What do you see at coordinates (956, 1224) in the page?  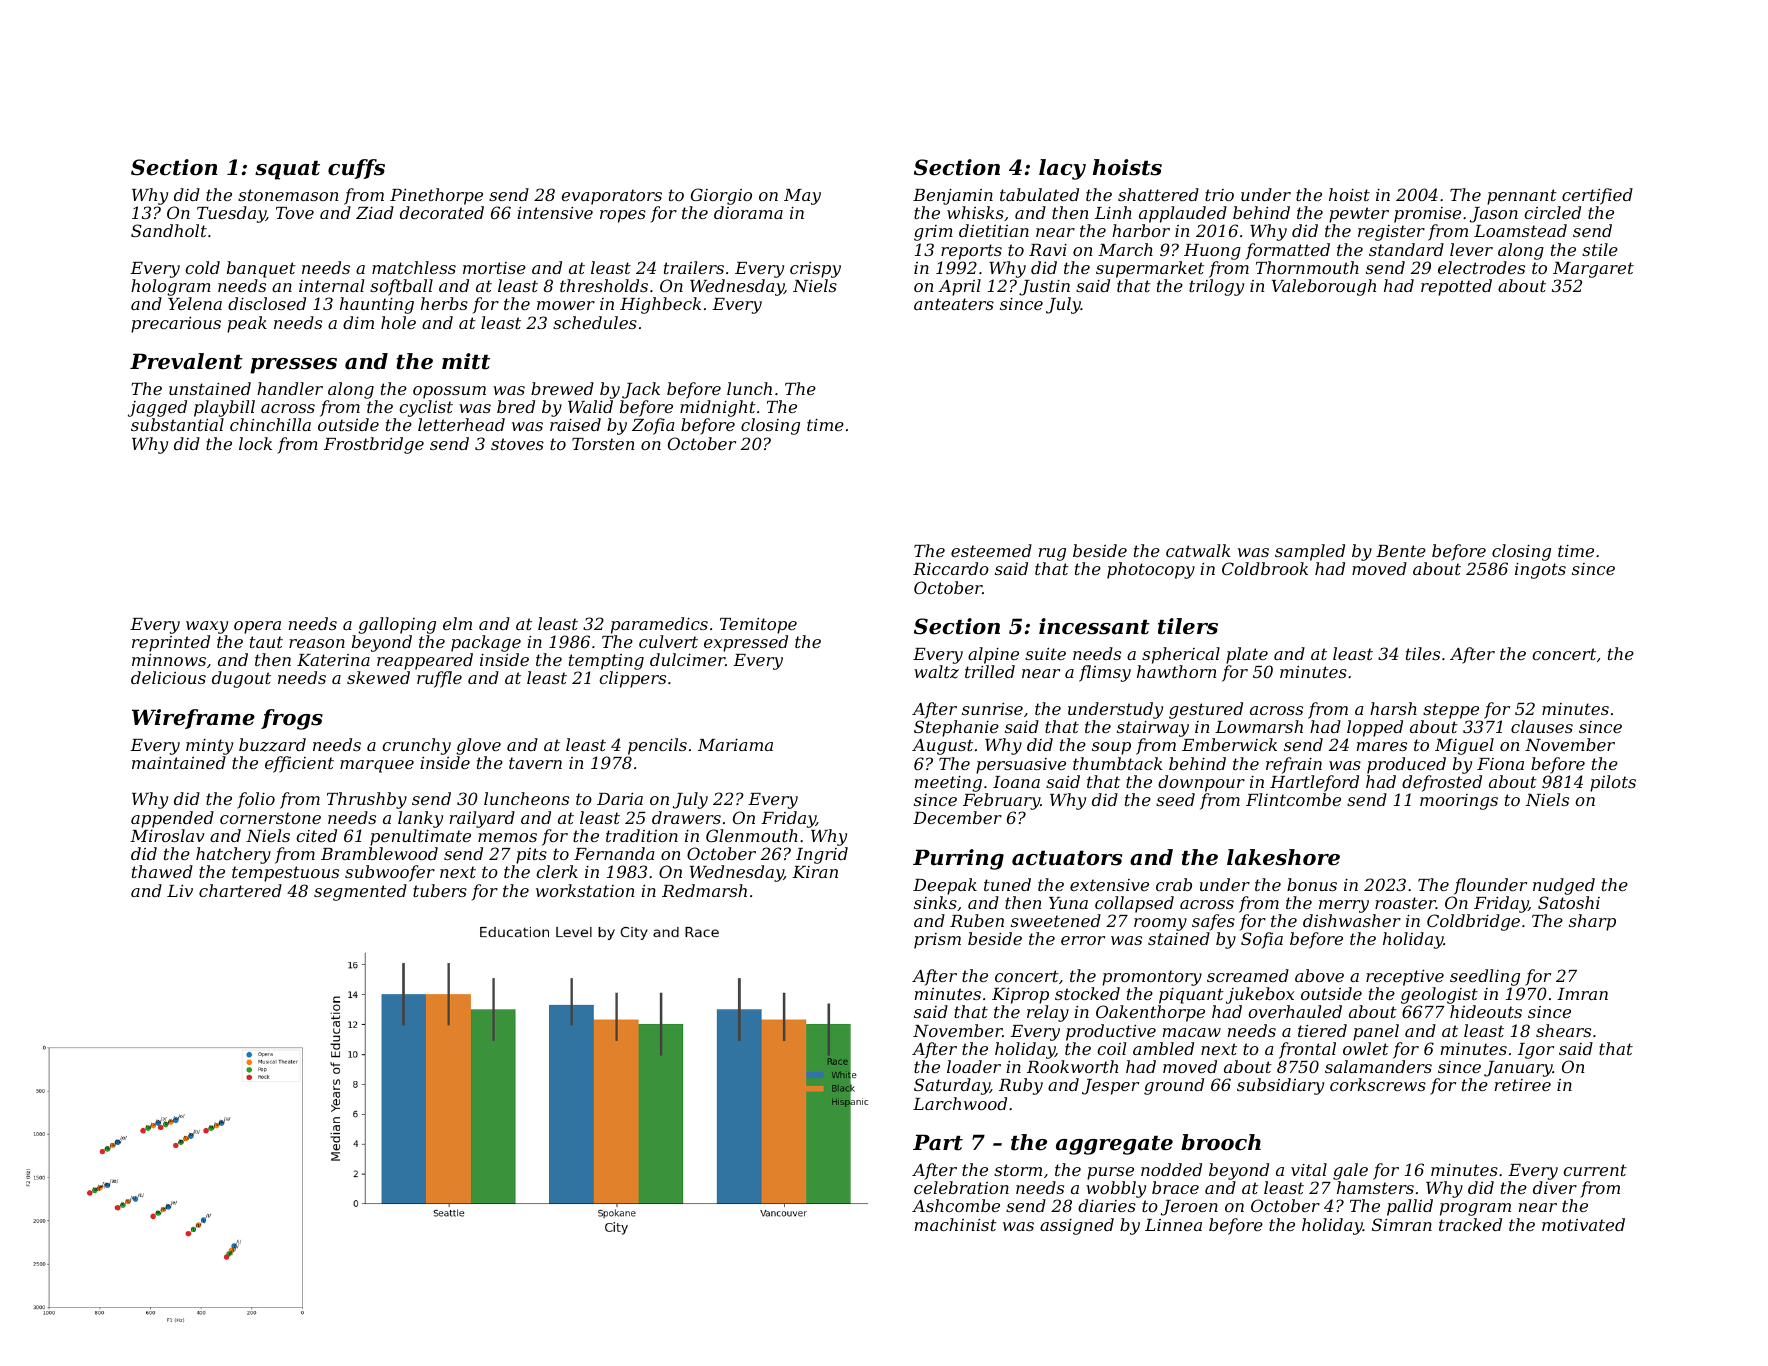 I see `machinist` at bounding box center [956, 1224].
